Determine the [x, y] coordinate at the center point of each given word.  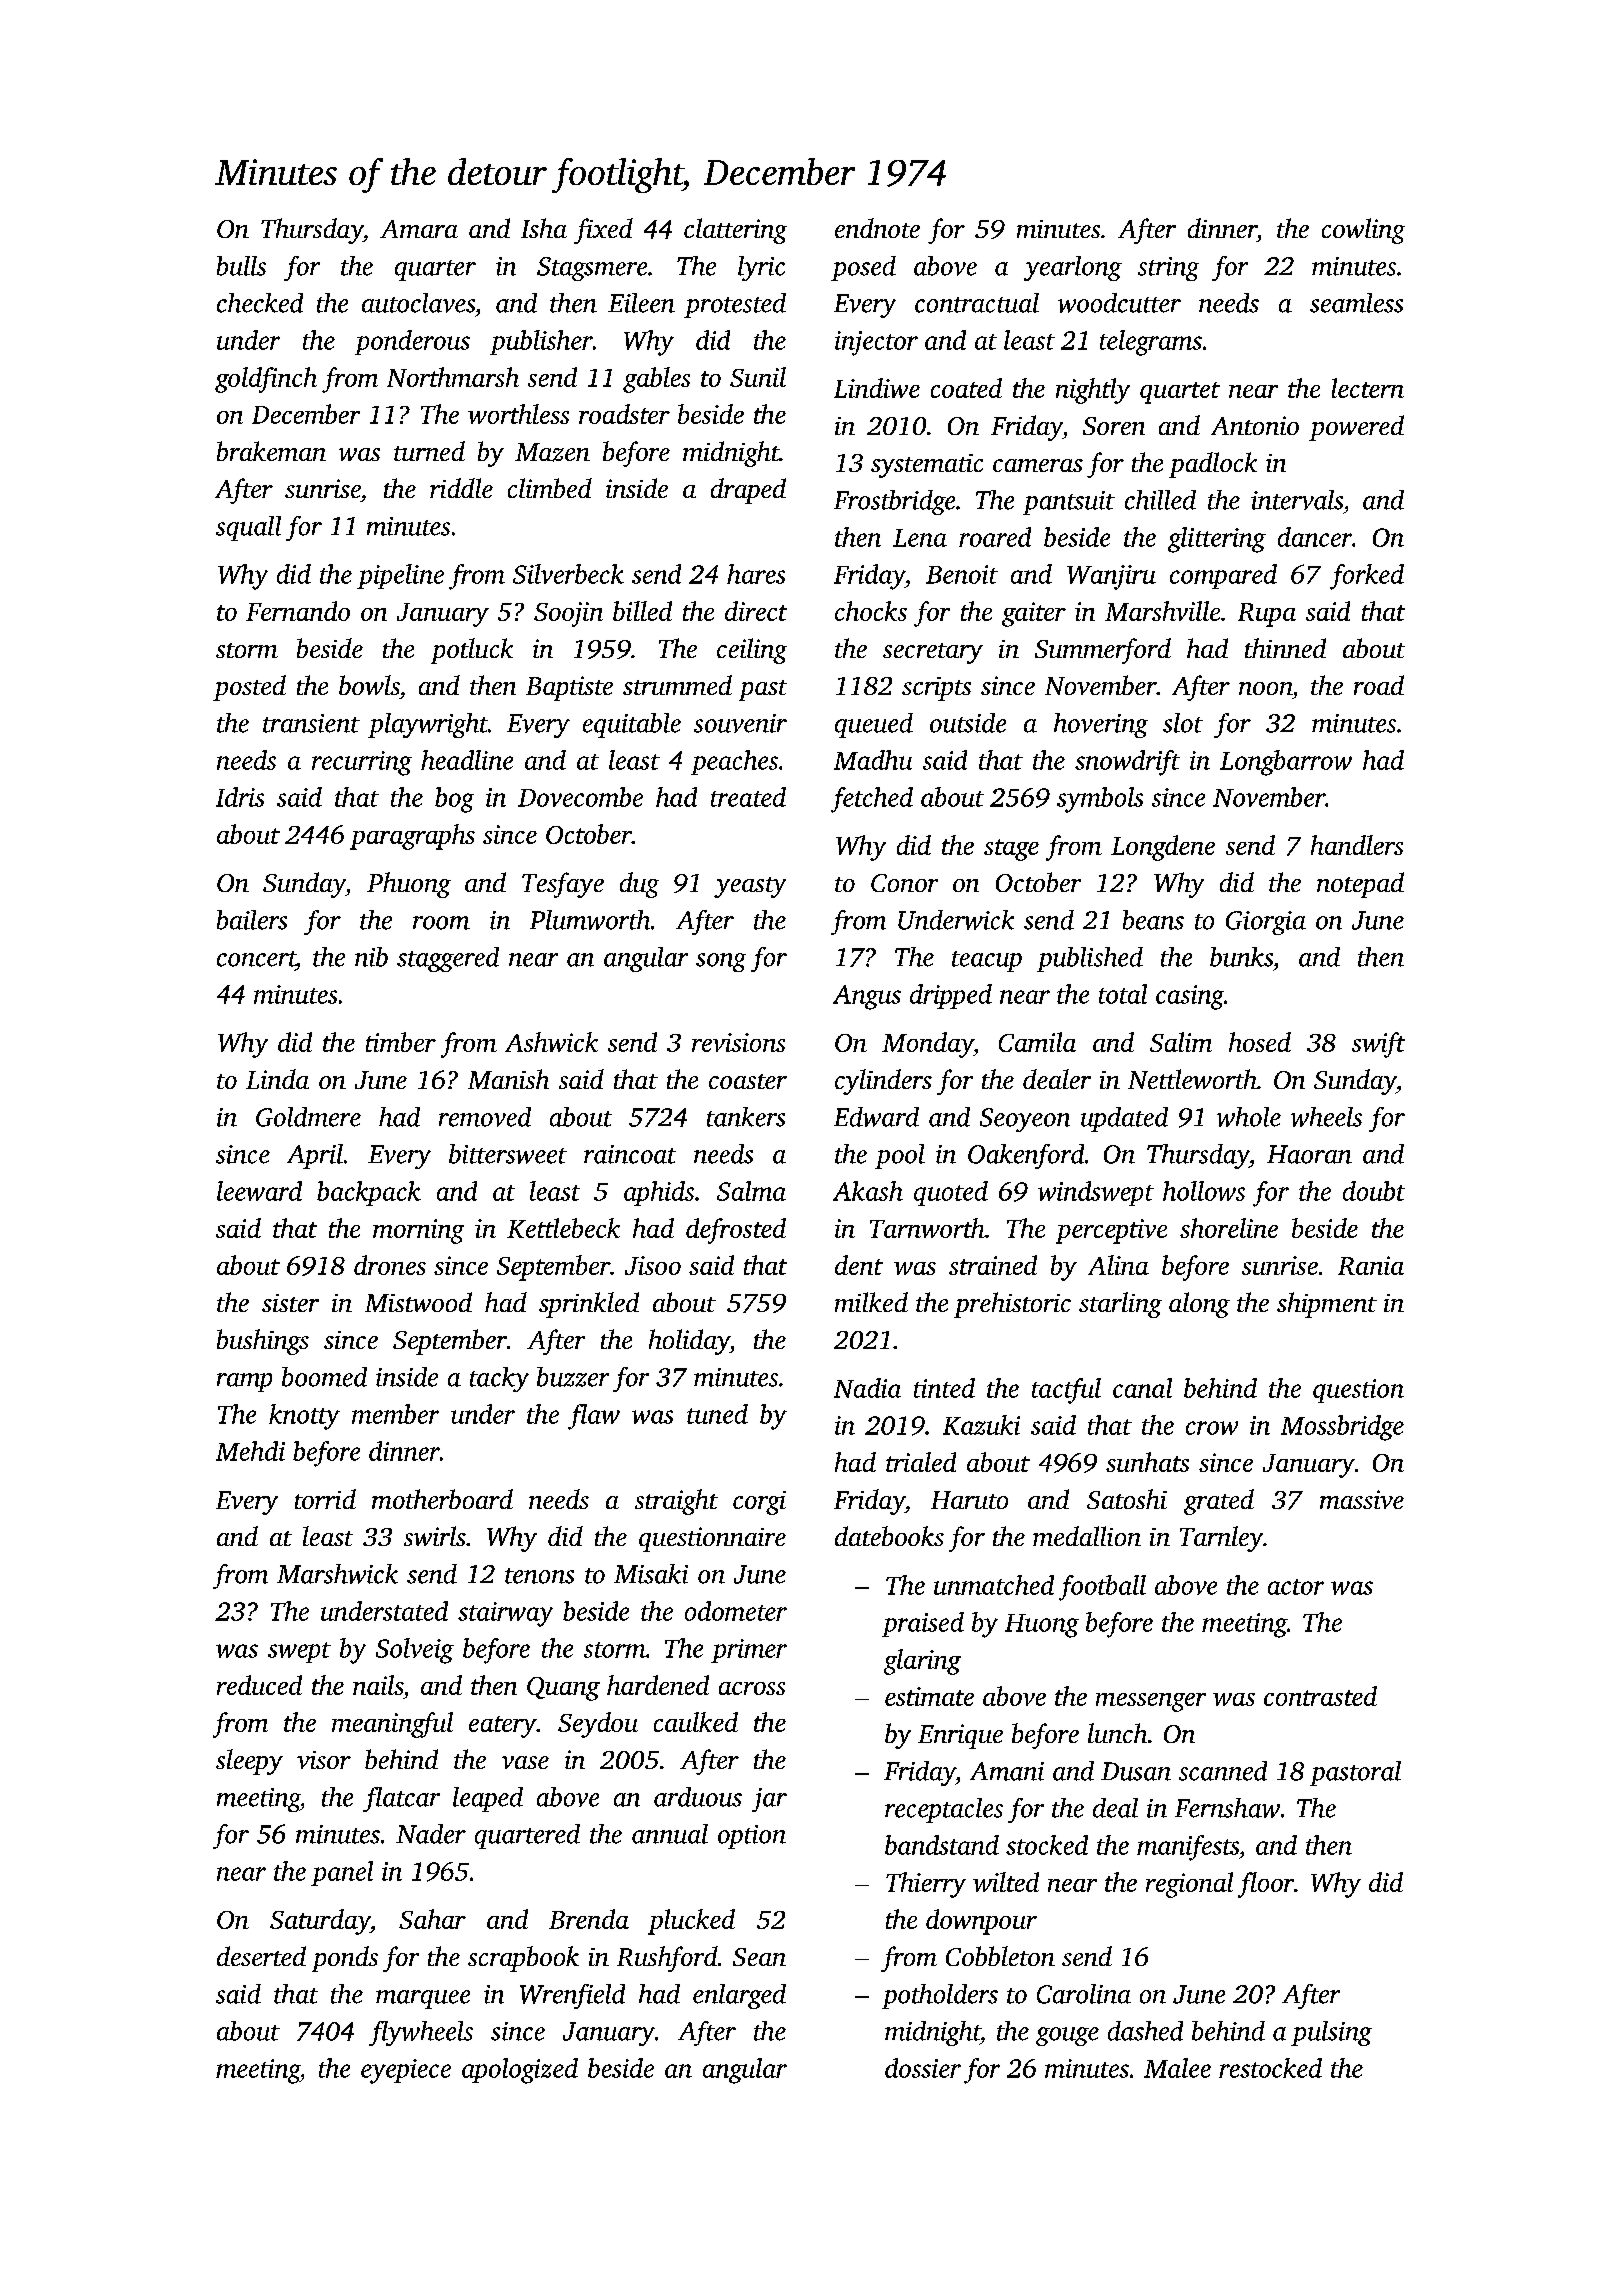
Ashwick [551, 1042]
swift [1378, 1045]
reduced [259, 1685]
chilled [1160, 500]
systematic [927, 466]
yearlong [1073, 268]
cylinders [883, 1082]
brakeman [271, 451]
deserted [261, 1956]
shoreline [1229, 1228]
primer [749, 1651]
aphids [659, 1193]
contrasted [1320, 1696]
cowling [1363, 231]
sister [290, 1303]
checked [260, 303]
